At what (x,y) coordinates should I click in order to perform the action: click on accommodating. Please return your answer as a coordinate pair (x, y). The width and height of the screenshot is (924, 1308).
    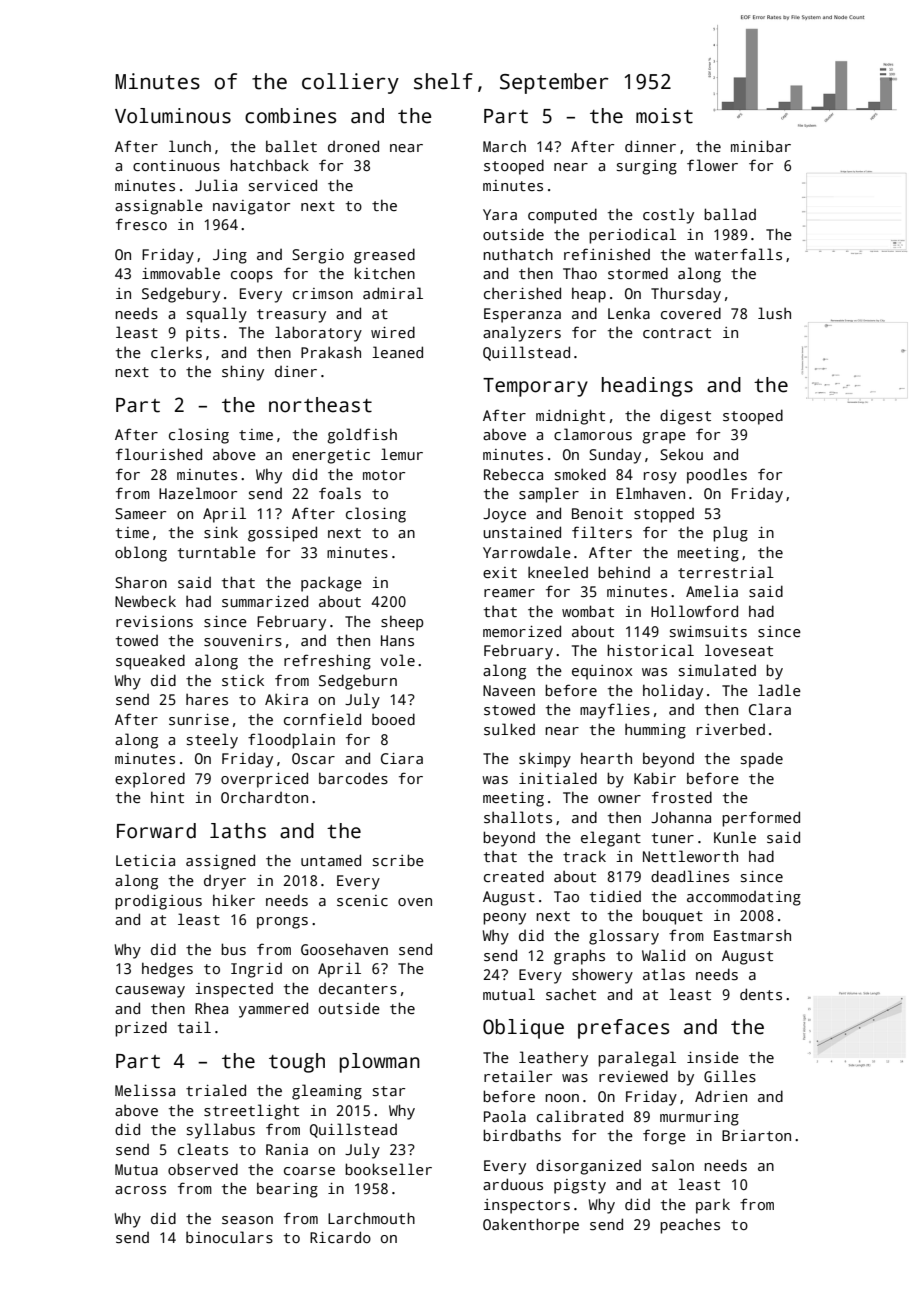
    Looking at the image, I should click on (744, 898).
